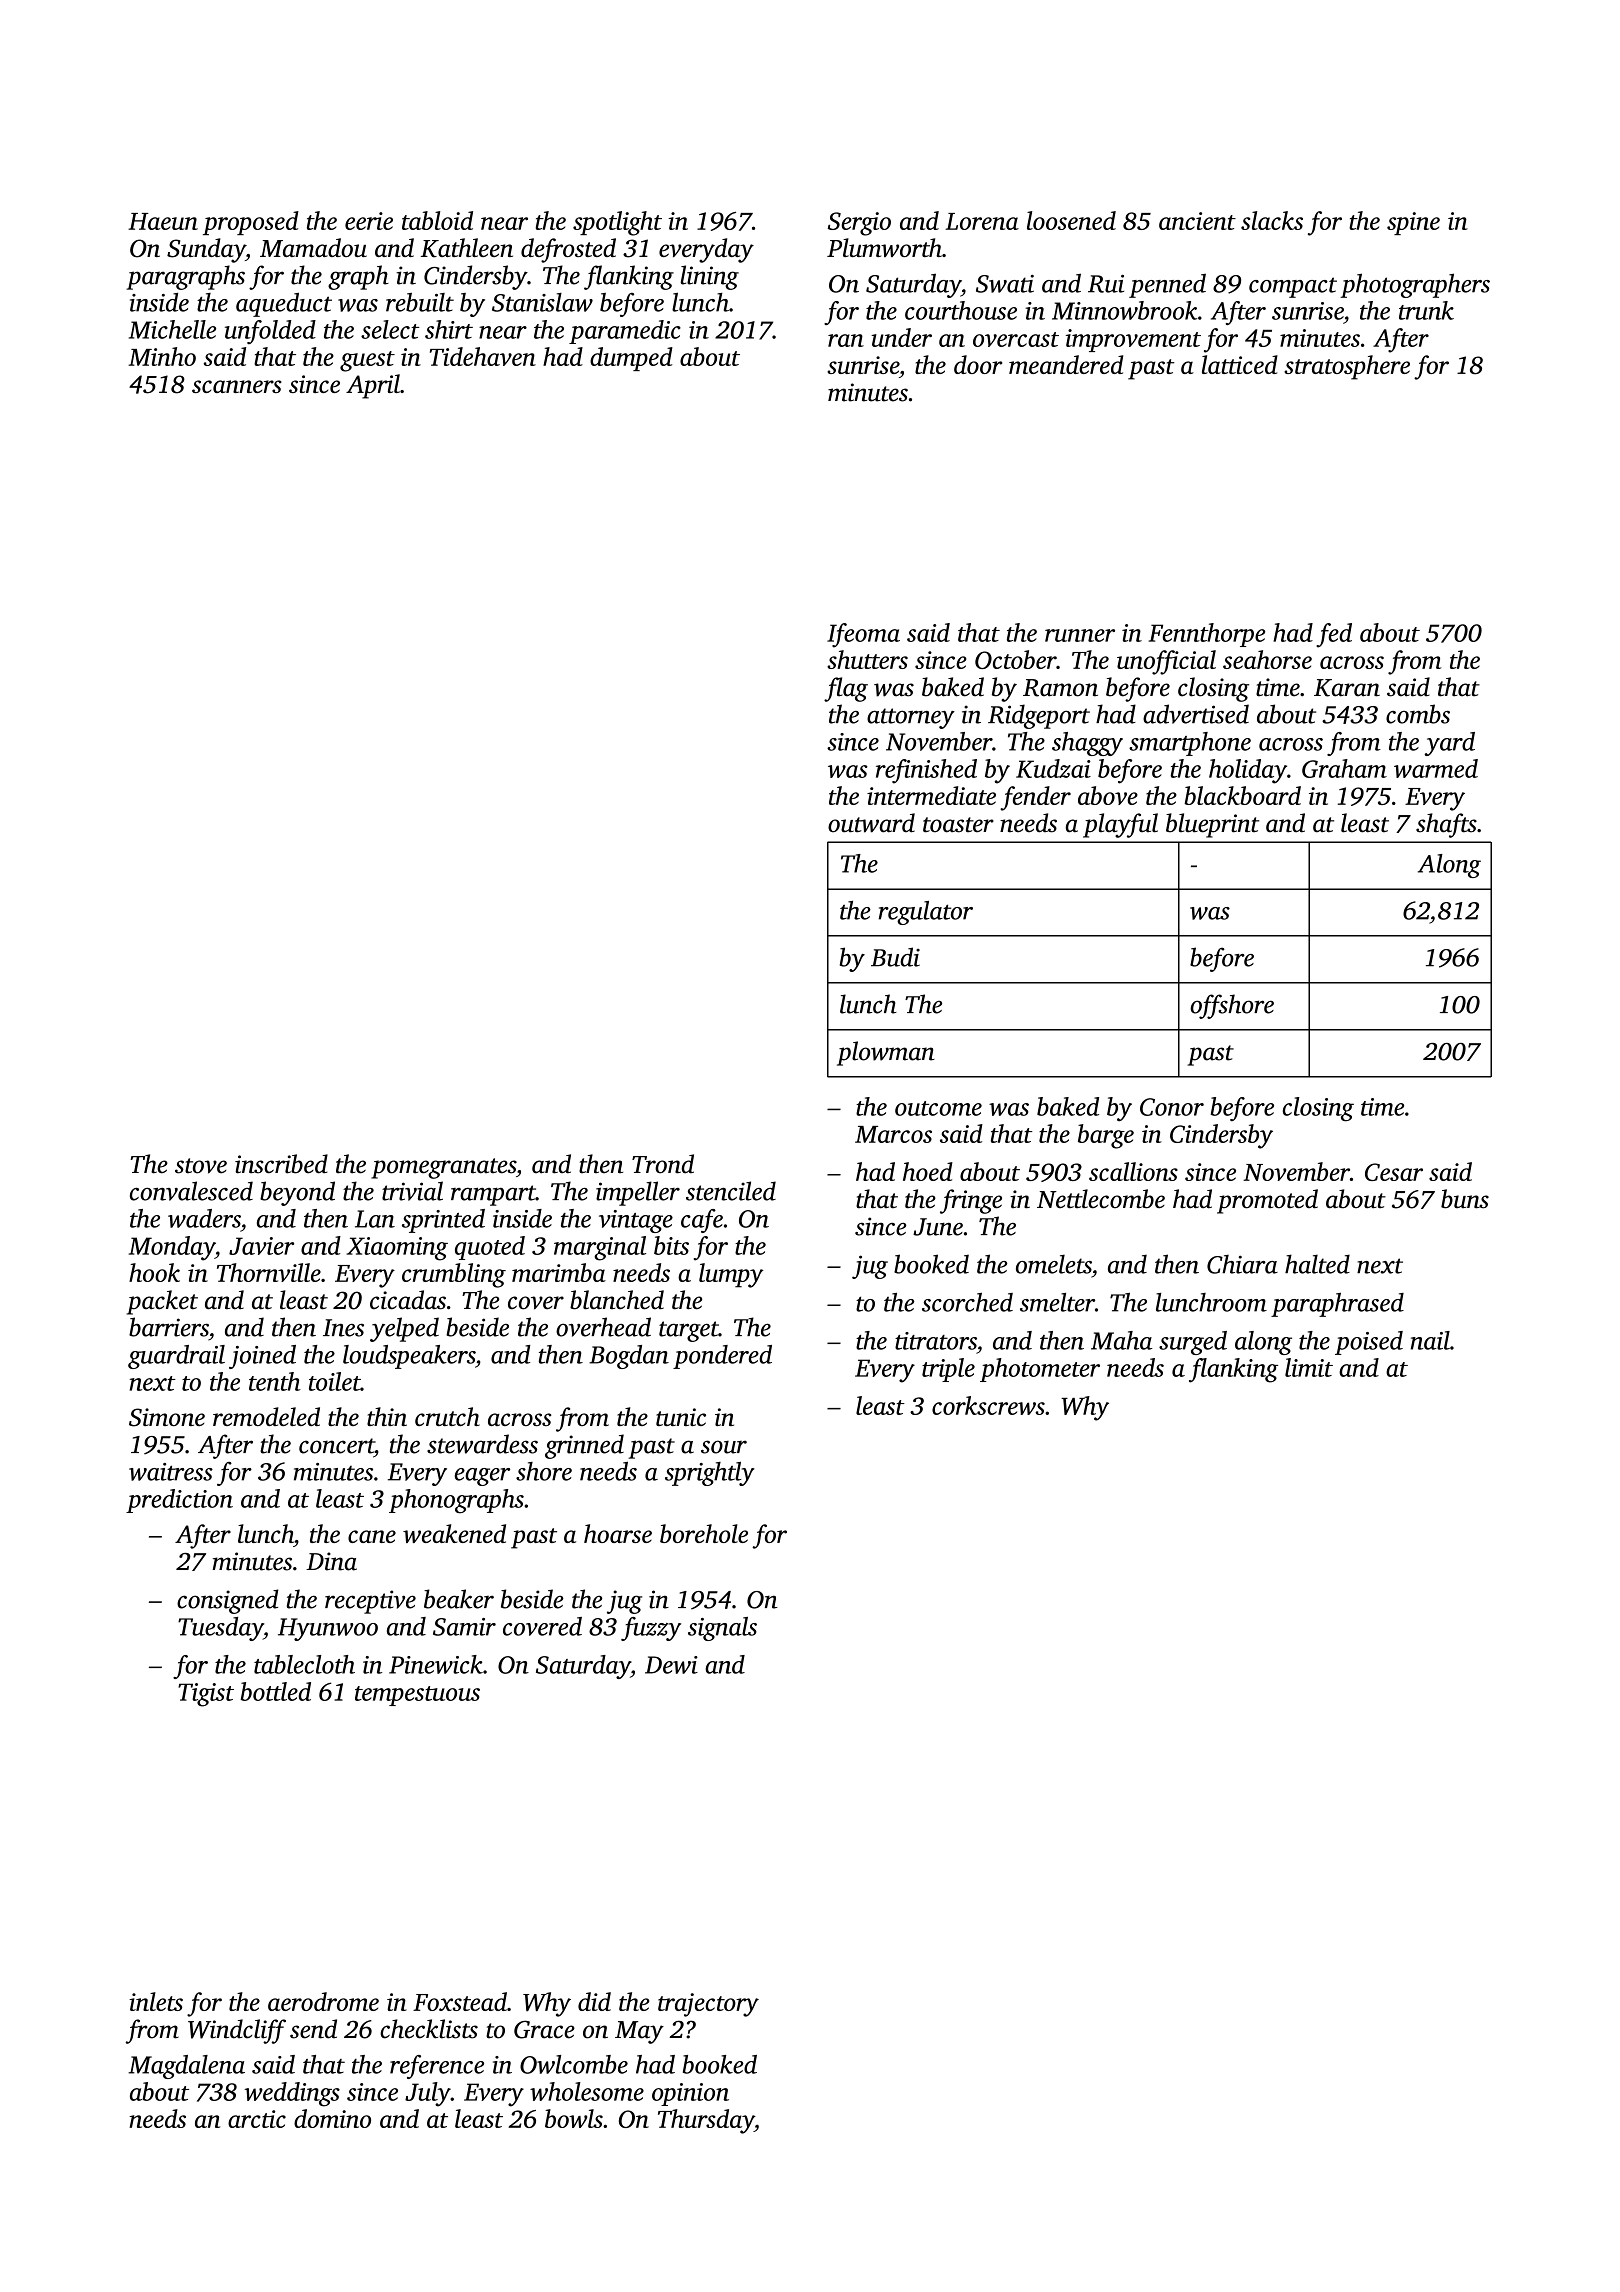  I want to click on trajectory, so click(708, 2005).
